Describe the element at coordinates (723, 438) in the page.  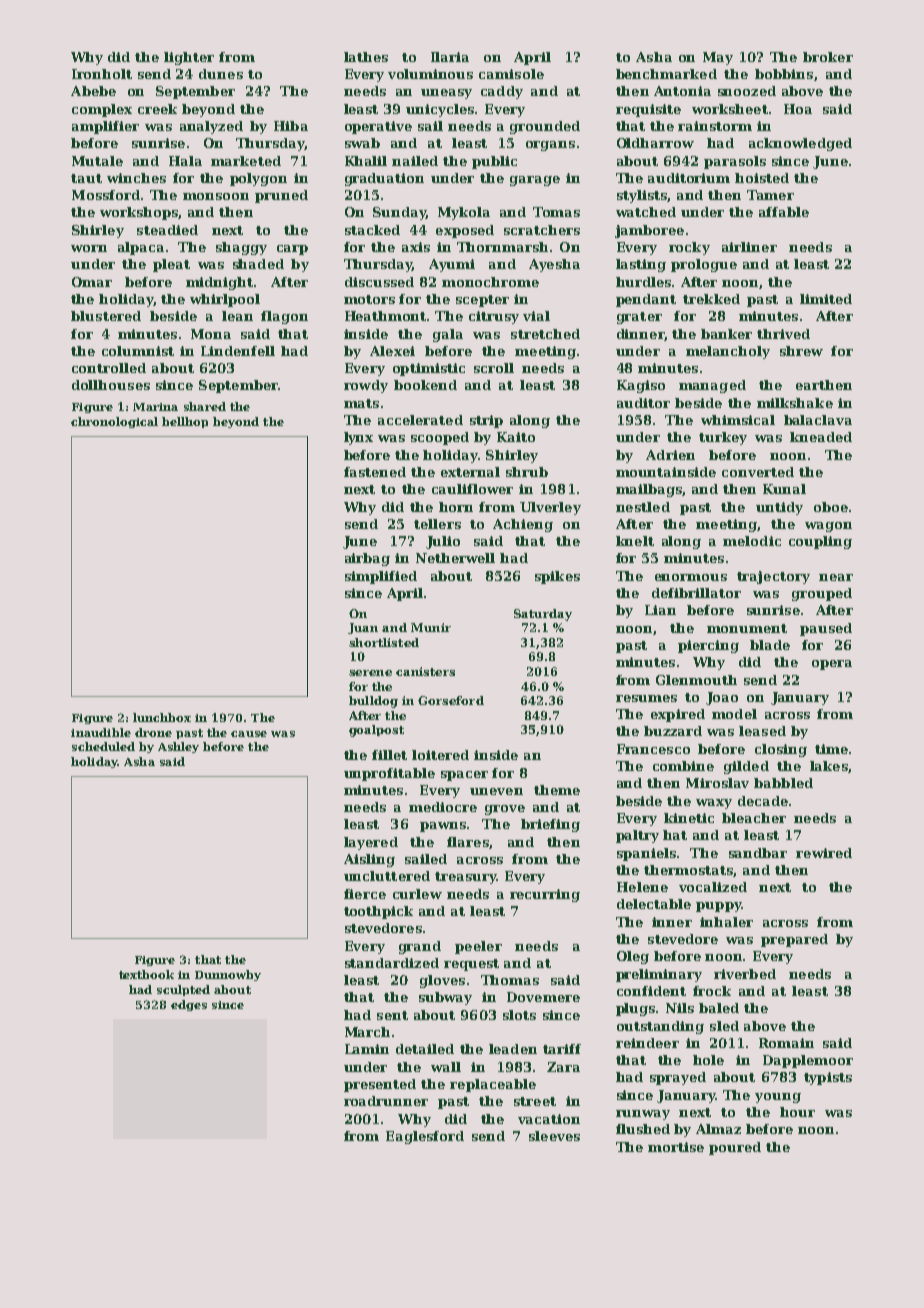
I see `turkey` at that location.
